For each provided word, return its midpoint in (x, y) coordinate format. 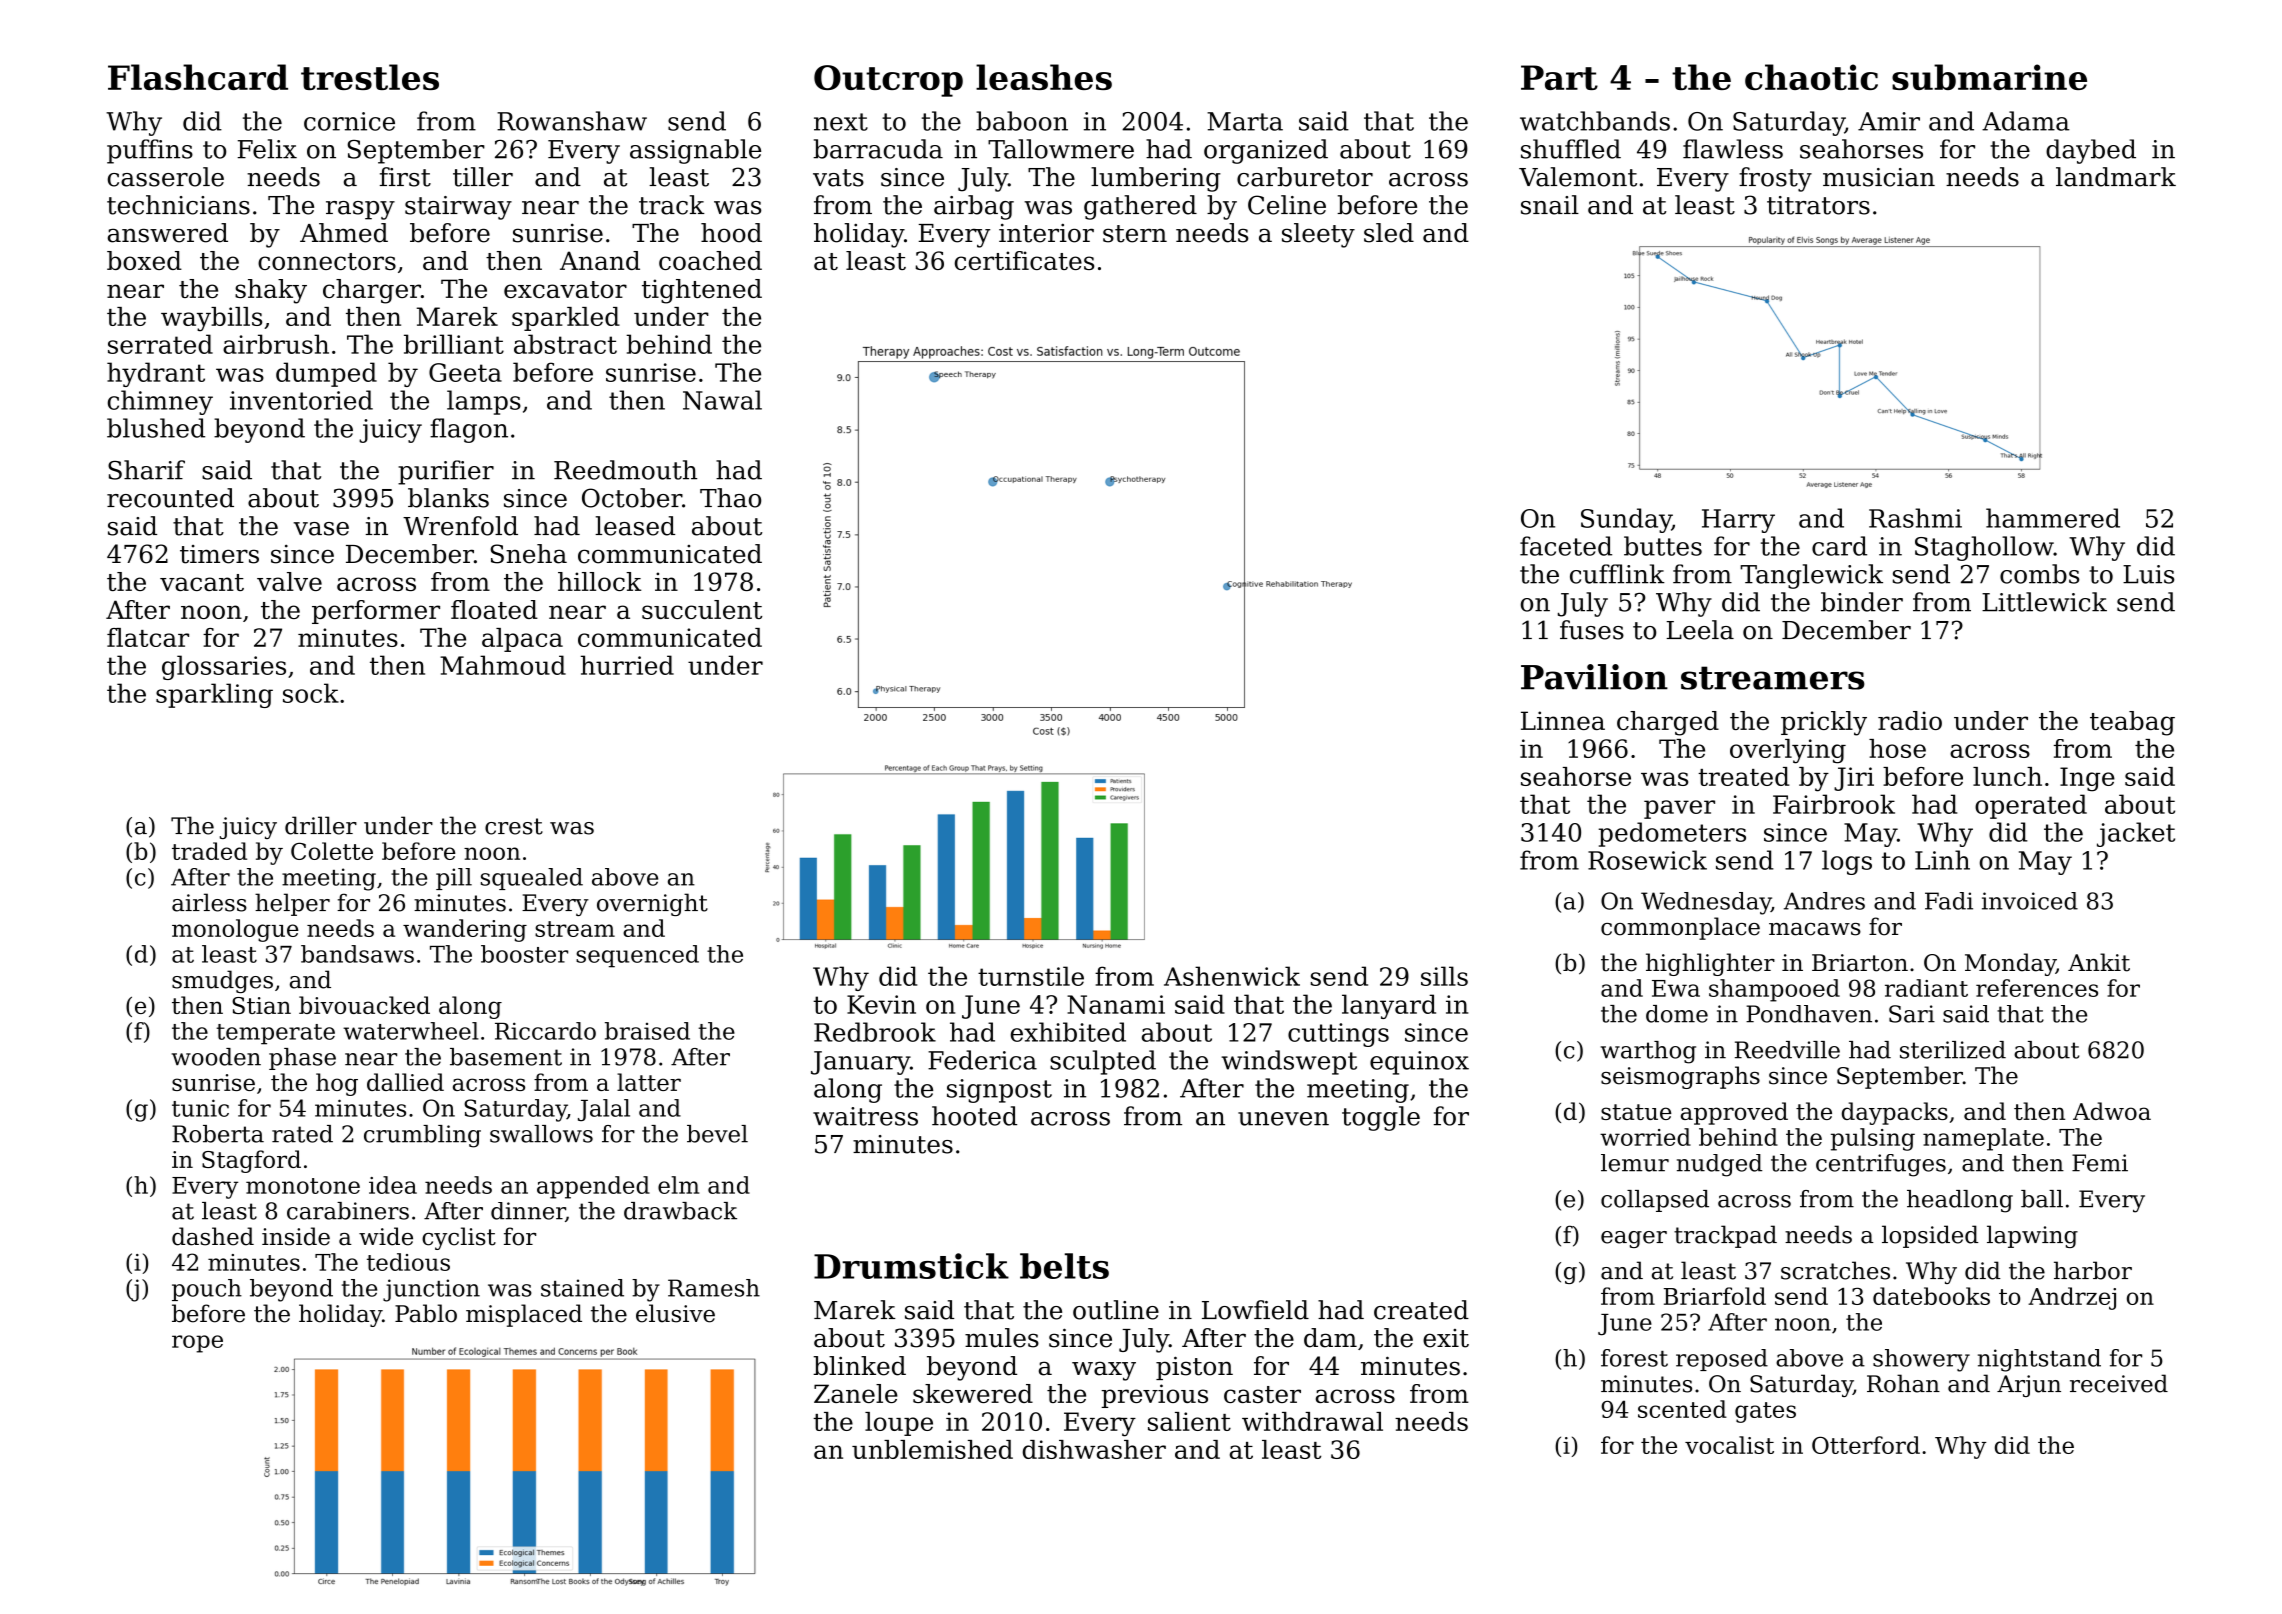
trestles (370, 77)
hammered (2053, 518)
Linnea (1563, 720)
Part (1559, 77)
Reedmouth (625, 470)
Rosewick (1647, 860)
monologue (235, 930)
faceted (1566, 546)
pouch (207, 1290)
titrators (1818, 205)
